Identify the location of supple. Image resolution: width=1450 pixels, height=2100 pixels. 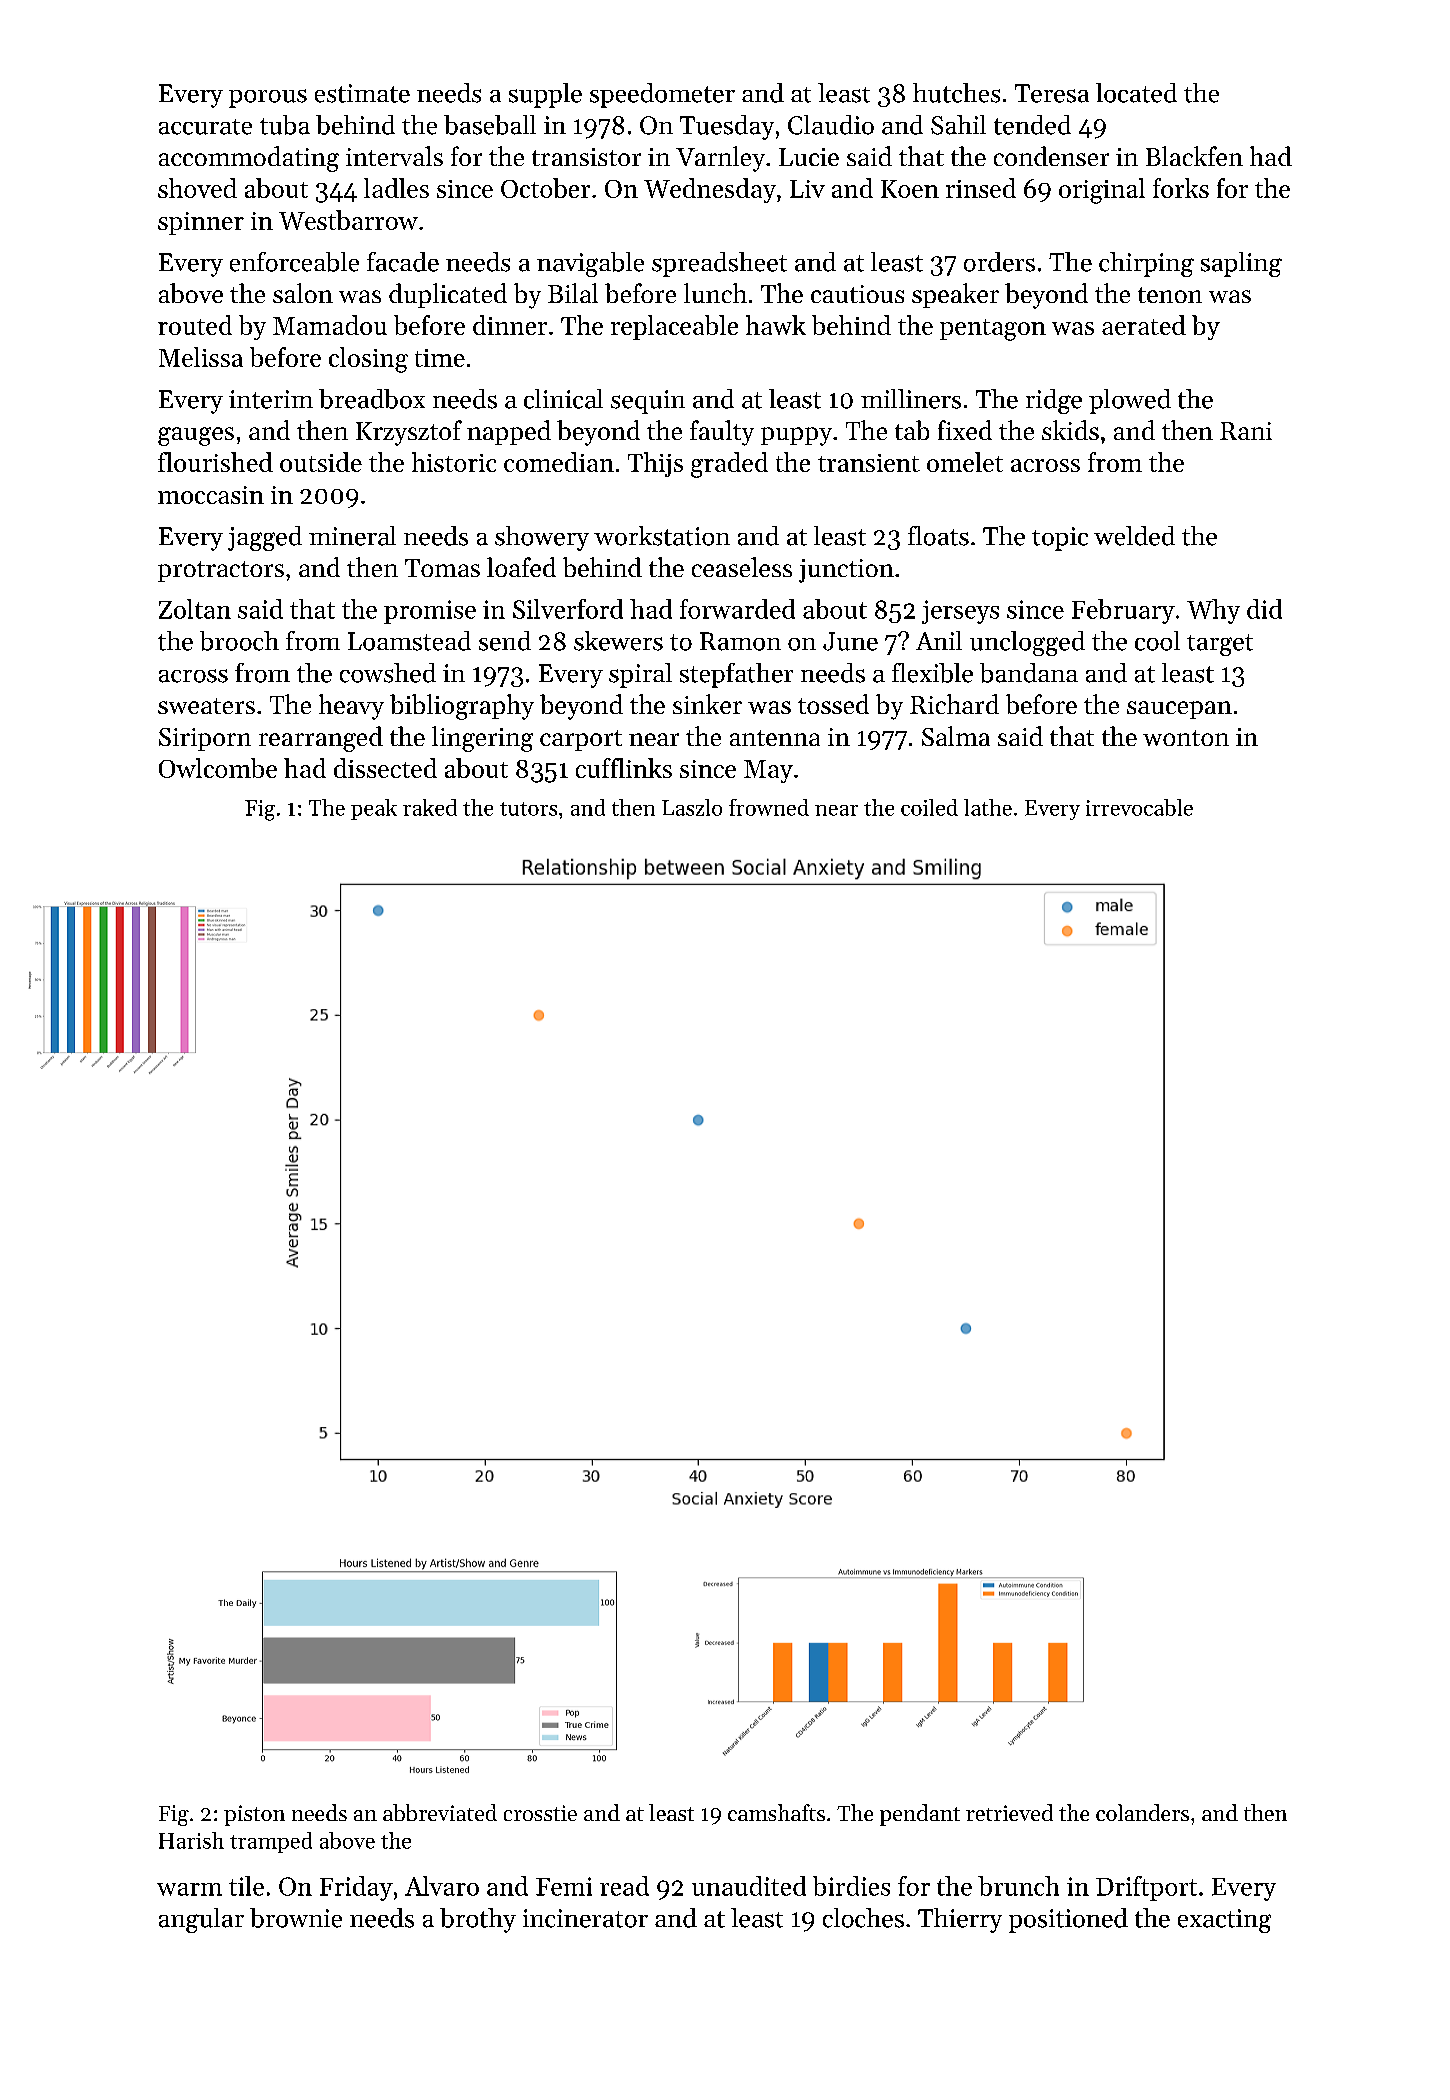
(545, 95).
